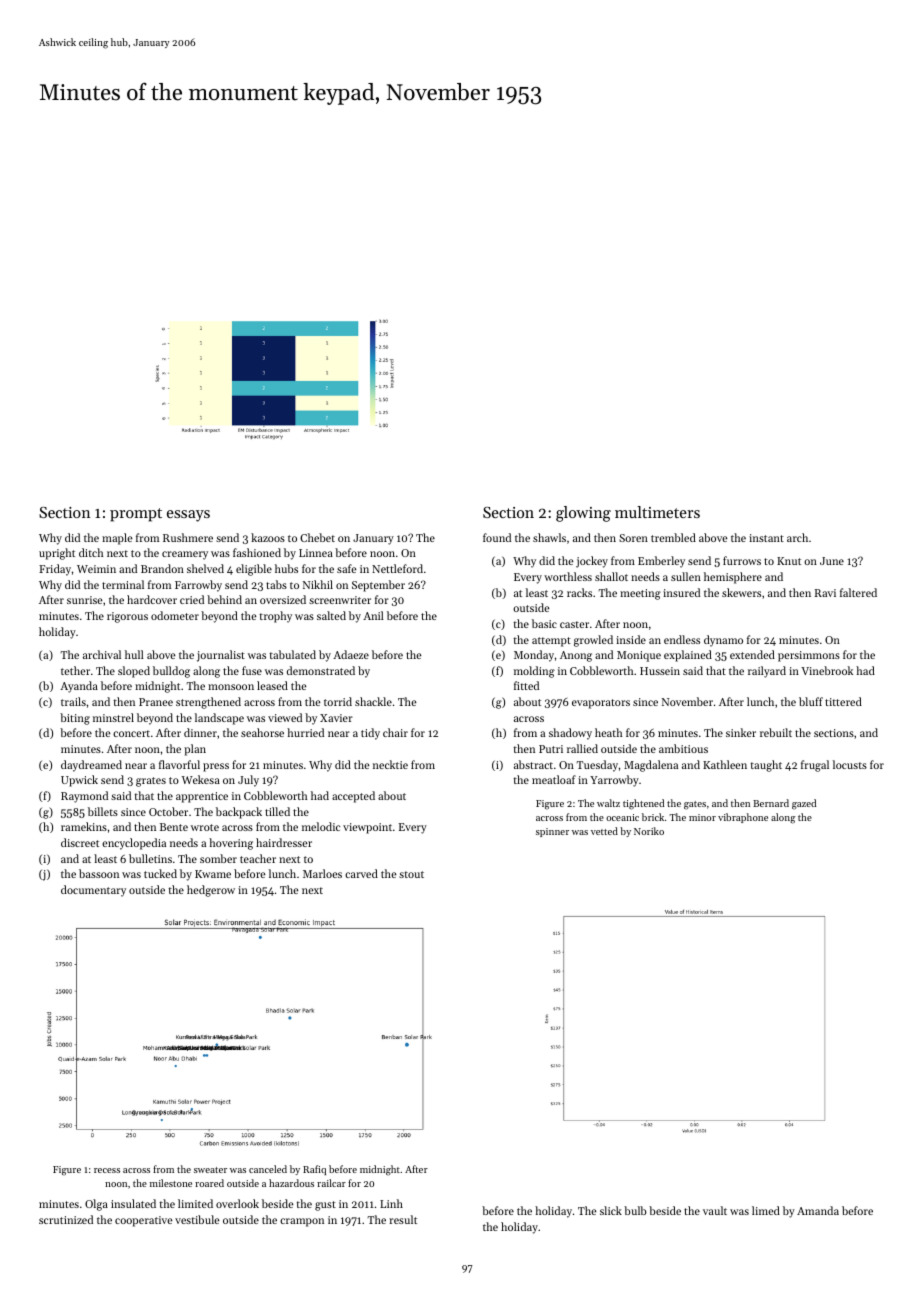 This screenshot has height=1308, width=924. Describe the element at coordinates (592, 562) in the screenshot. I see `jockey` at that location.
